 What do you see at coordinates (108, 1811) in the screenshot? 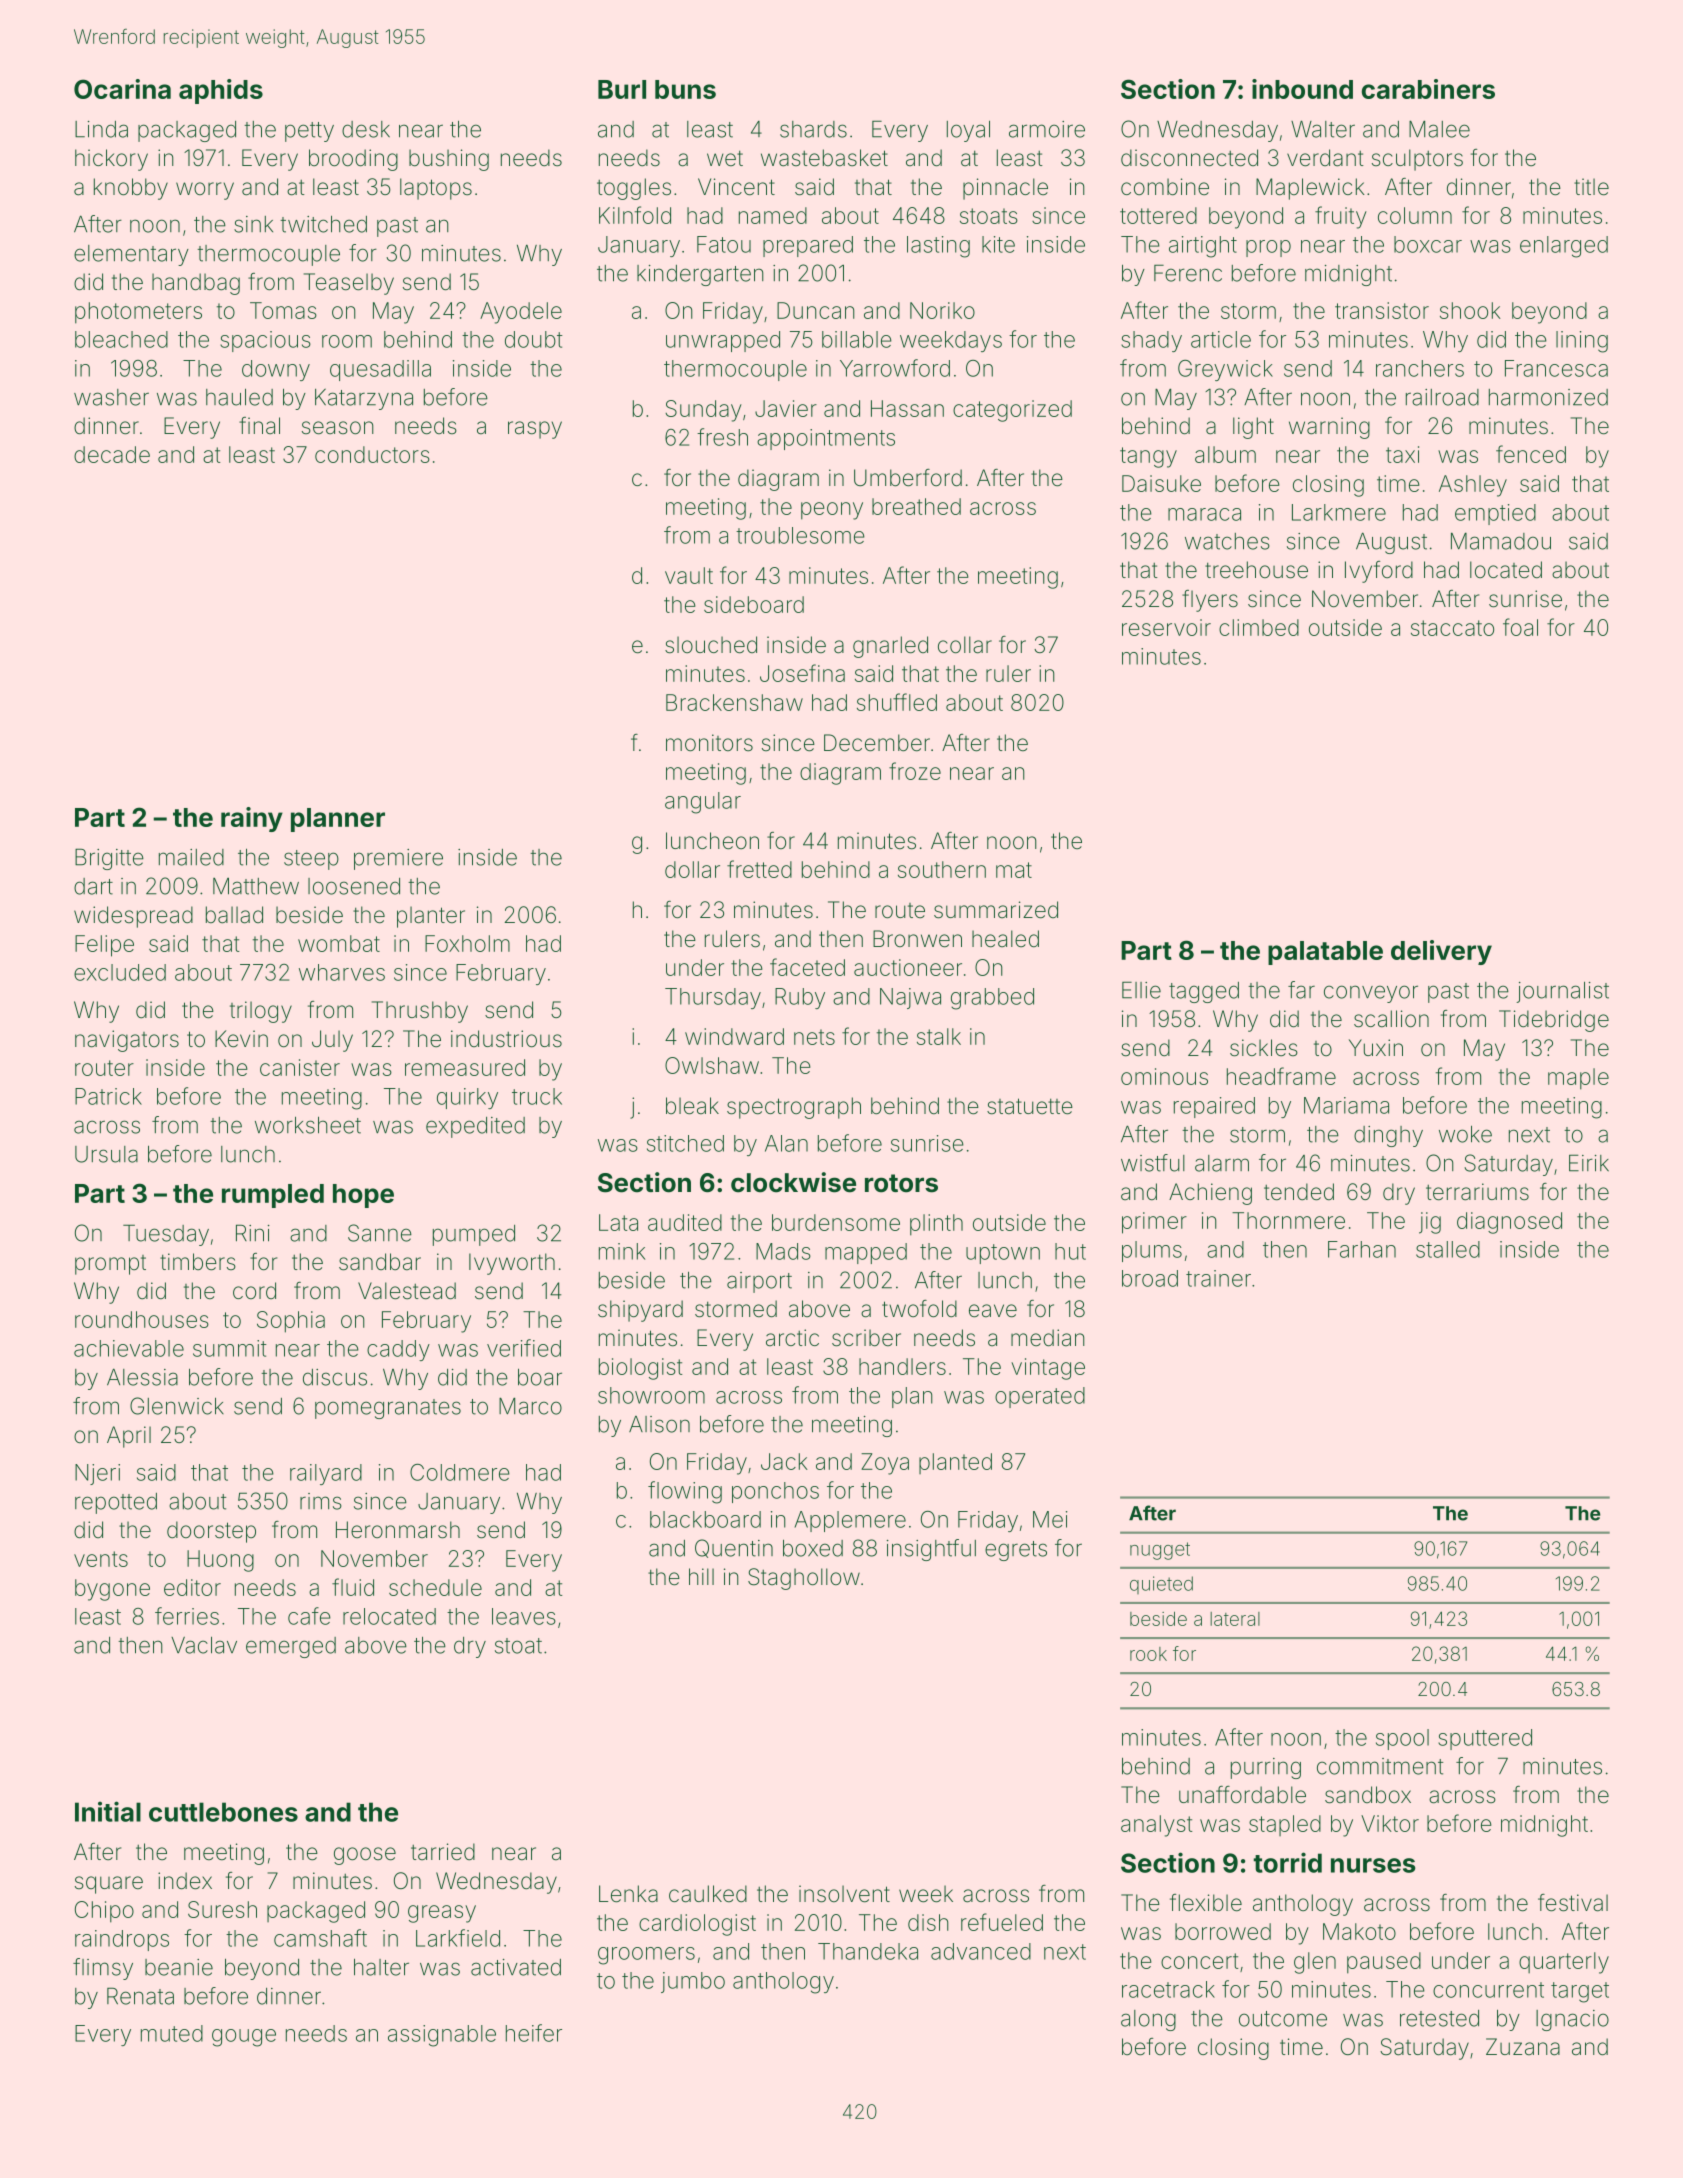
I see `Initial` at bounding box center [108, 1811].
